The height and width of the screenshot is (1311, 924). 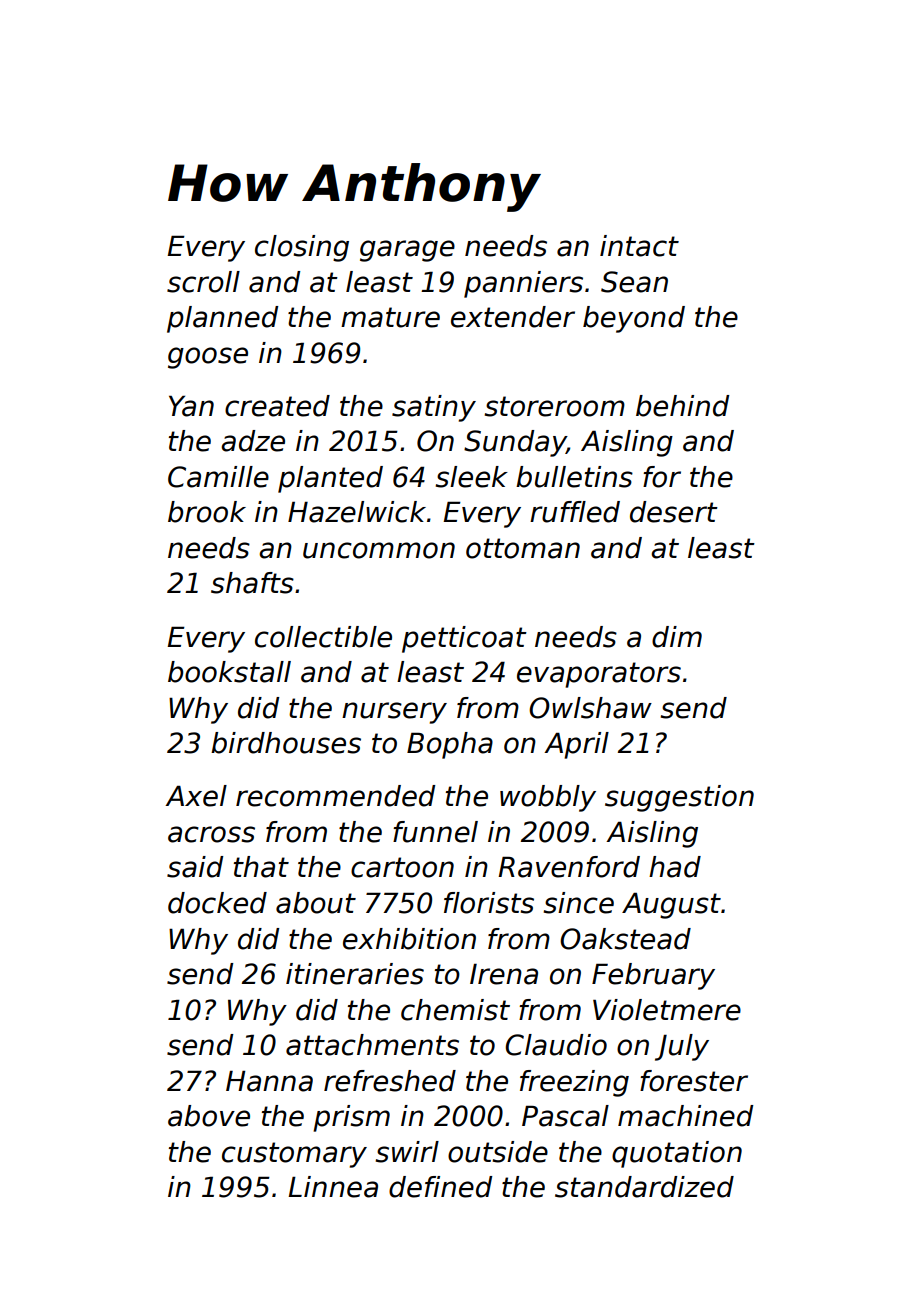 I want to click on Hanna, so click(x=269, y=1081).
